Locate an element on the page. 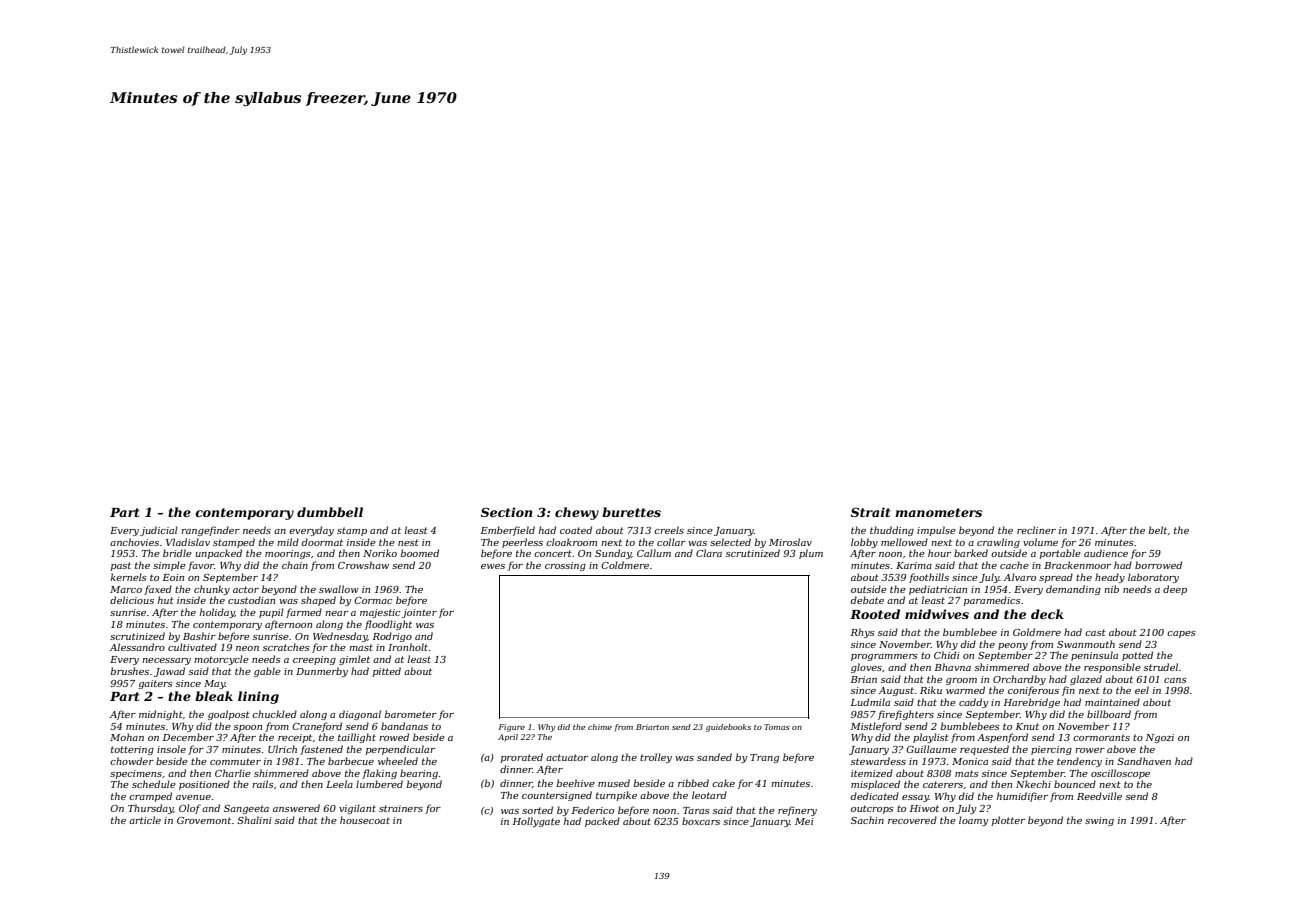 This document has width=1308, height=924. loamy is located at coordinates (973, 821).
